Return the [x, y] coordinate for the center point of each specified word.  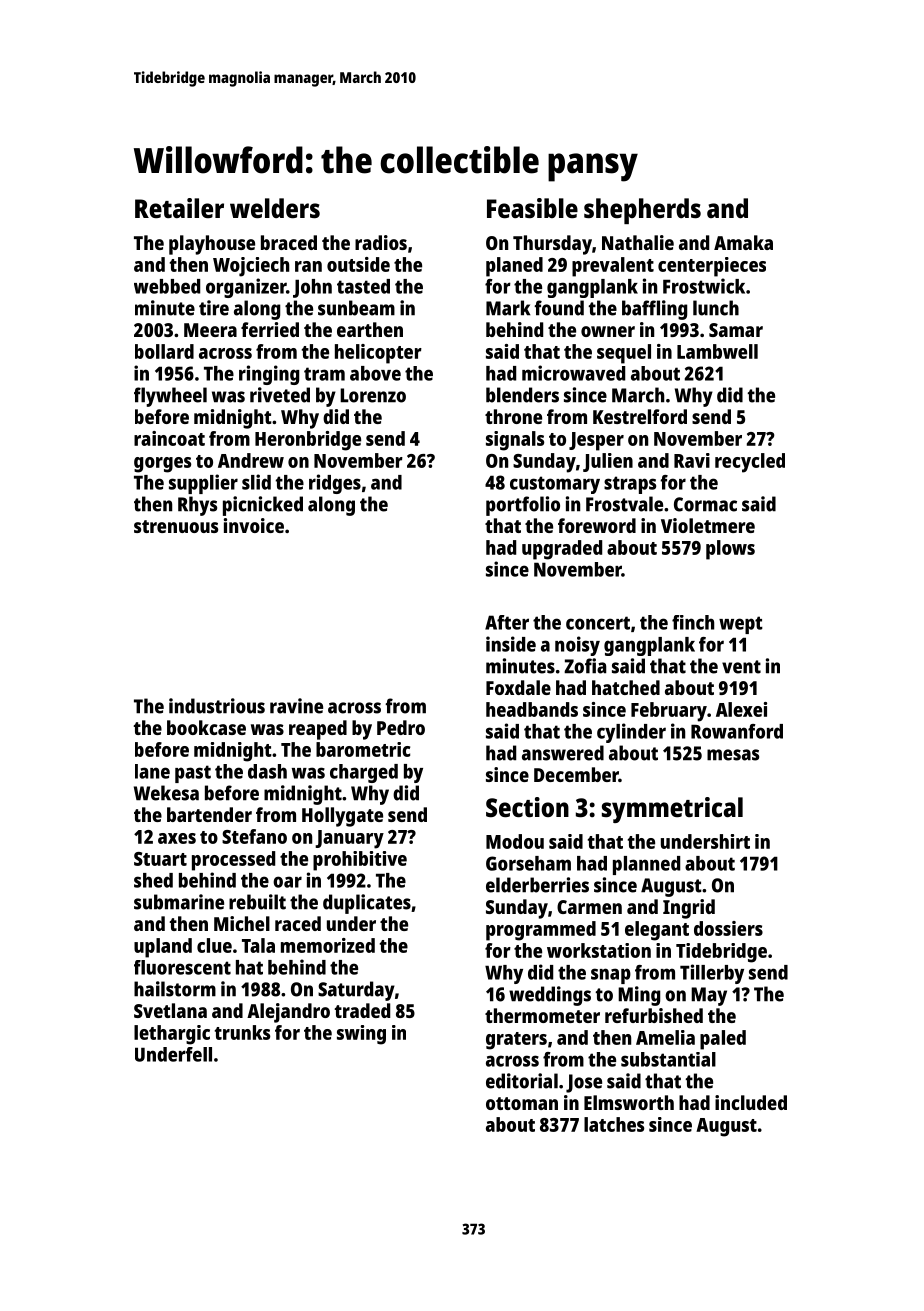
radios [381, 242]
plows [730, 550]
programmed [541, 931]
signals [515, 441]
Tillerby [712, 974]
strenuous [176, 526]
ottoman [522, 1103]
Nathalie [638, 242]
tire [214, 308]
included [751, 1102]
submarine [179, 902]
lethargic [172, 1035]
